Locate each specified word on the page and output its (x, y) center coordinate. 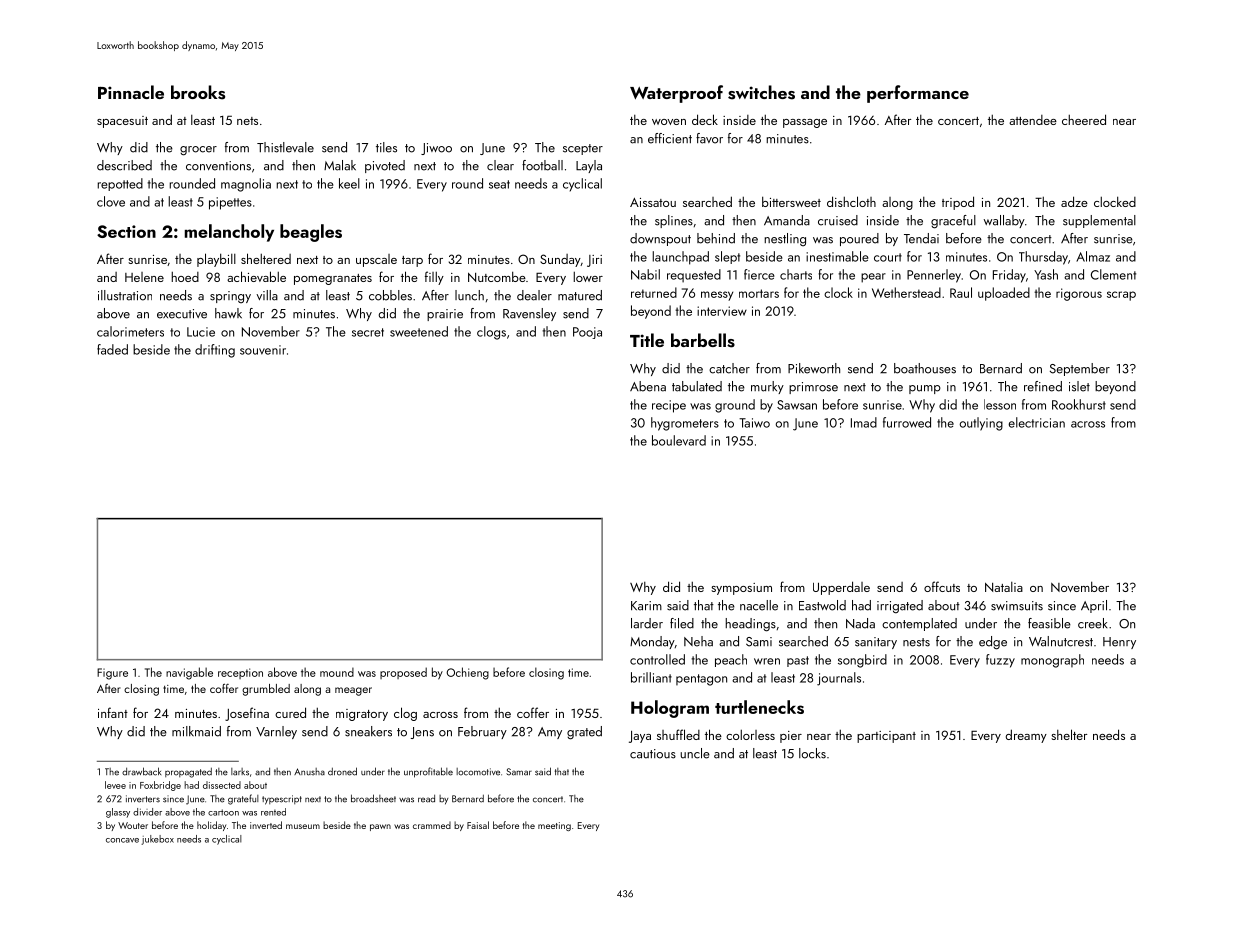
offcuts (942, 586)
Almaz (1093, 256)
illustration (125, 295)
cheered (1084, 119)
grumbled (266, 690)
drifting (215, 351)
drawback (141, 771)
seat (499, 184)
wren (767, 661)
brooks (198, 92)
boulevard (679, 440)
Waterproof (676, 94)
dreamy (1026, 736)
